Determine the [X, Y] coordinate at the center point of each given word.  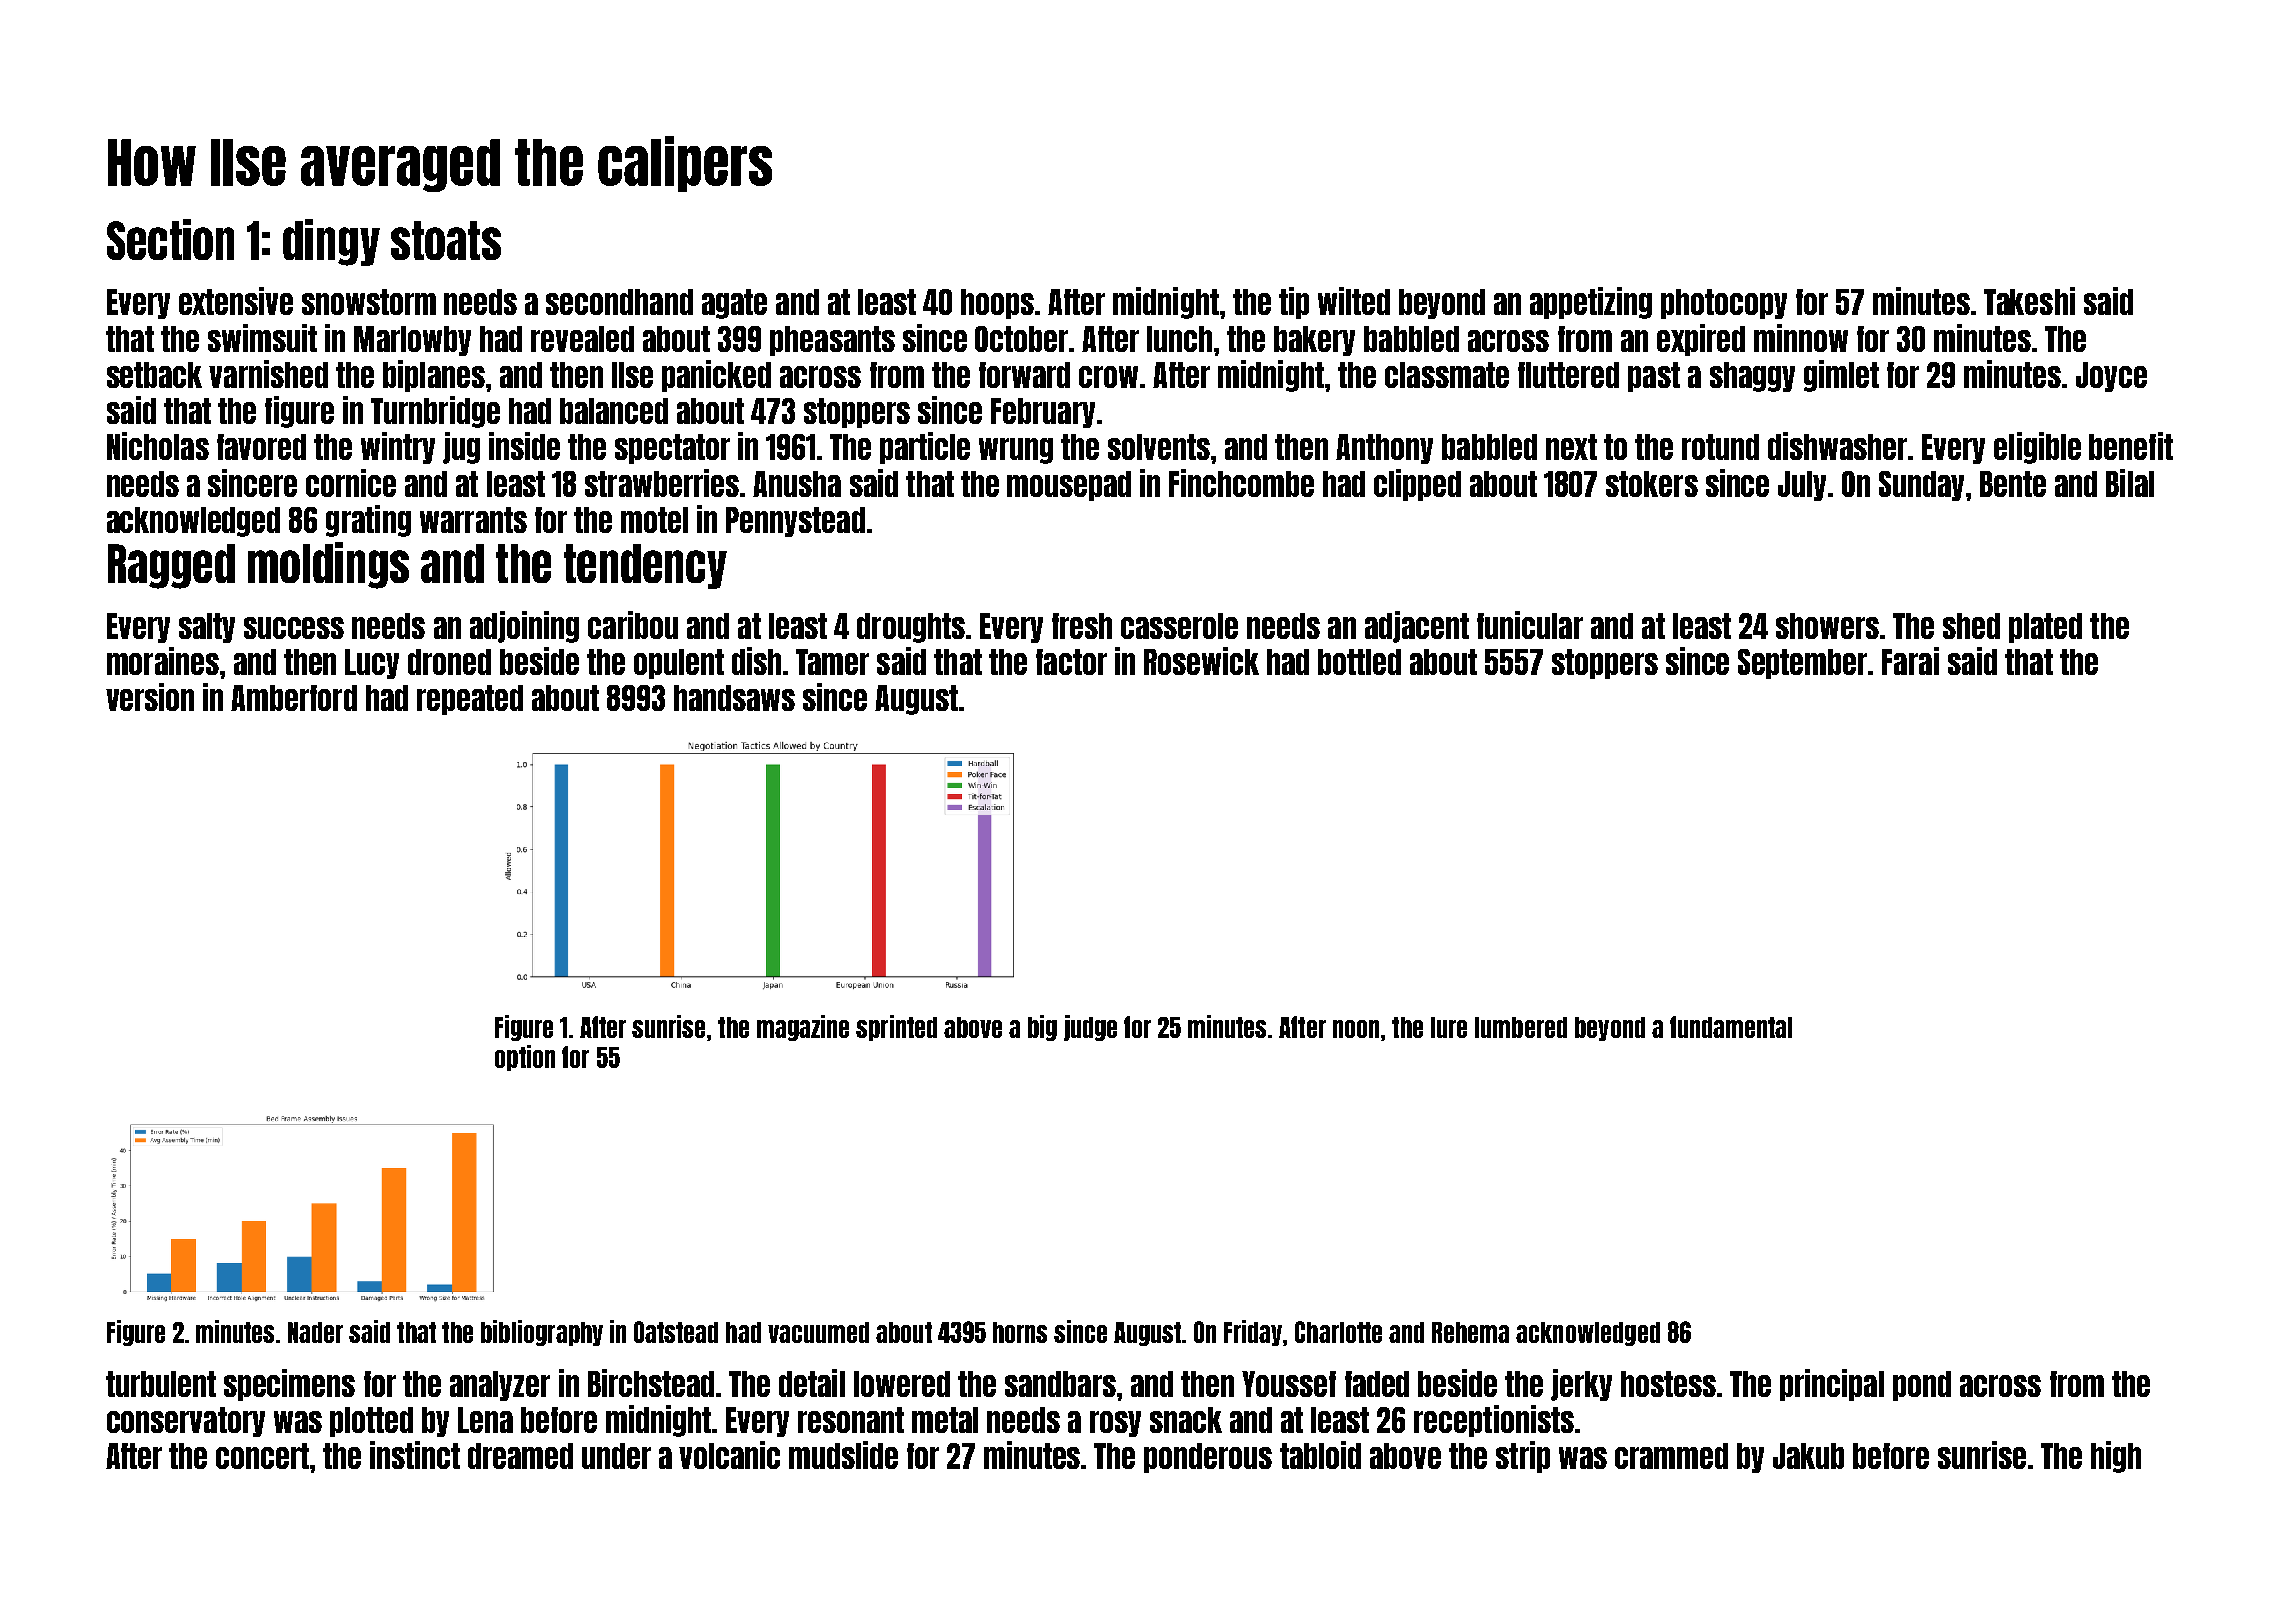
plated [2045, 628]
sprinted [896, 1028]
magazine [803, 1028]
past [1654, 377]
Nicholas [158, 446]
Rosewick [1201, 661]
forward [1024, 375]
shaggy [1752, 377]
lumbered [1521, 1027]
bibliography [542, 1333]
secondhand [619, 302]
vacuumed [818, 1332]
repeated [470, 700]
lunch [1179, 339]
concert [262, 1456]
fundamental [1731, 1027]
